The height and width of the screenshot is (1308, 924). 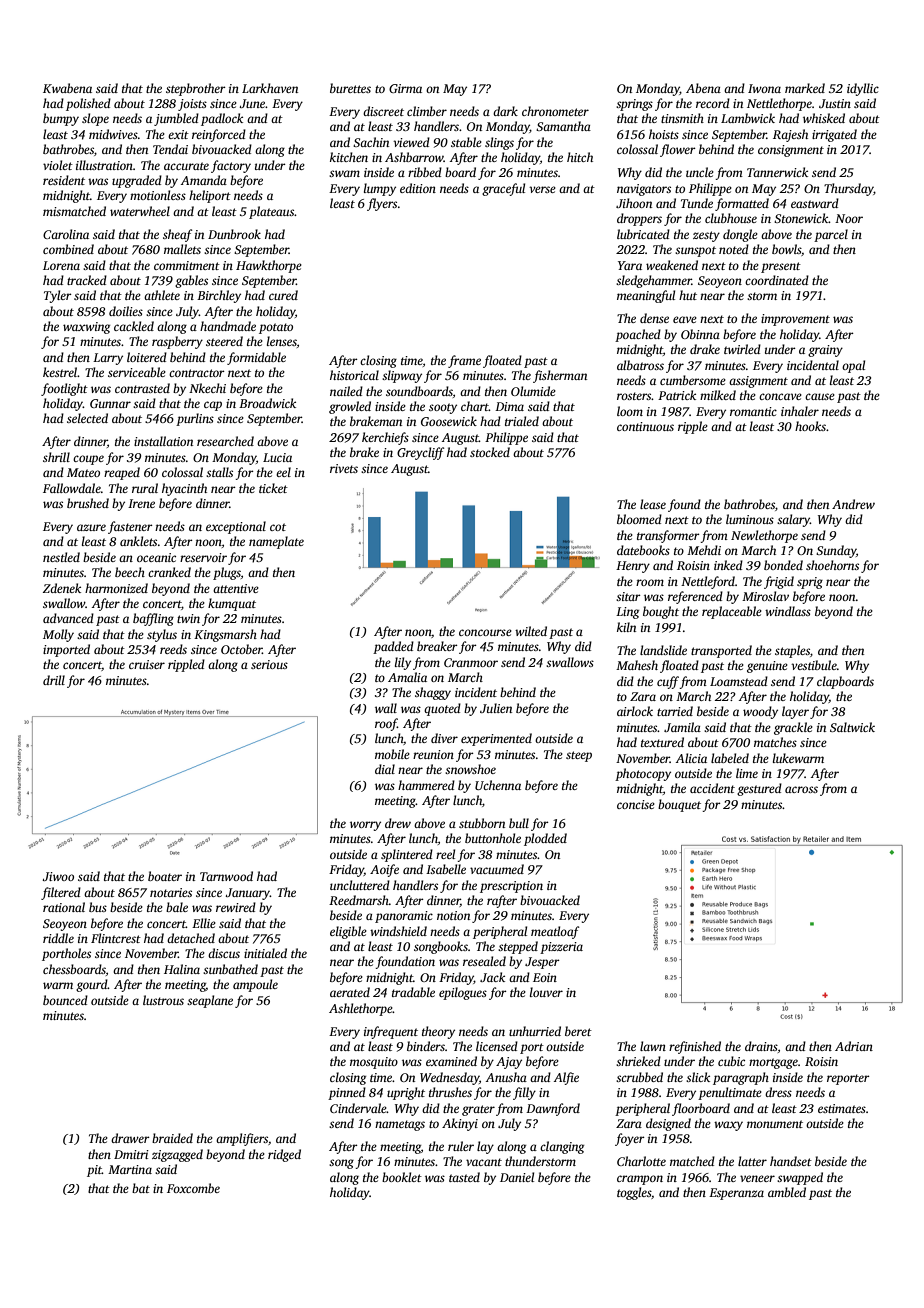 I want to click on hoists, so click(x=664, y=134).
